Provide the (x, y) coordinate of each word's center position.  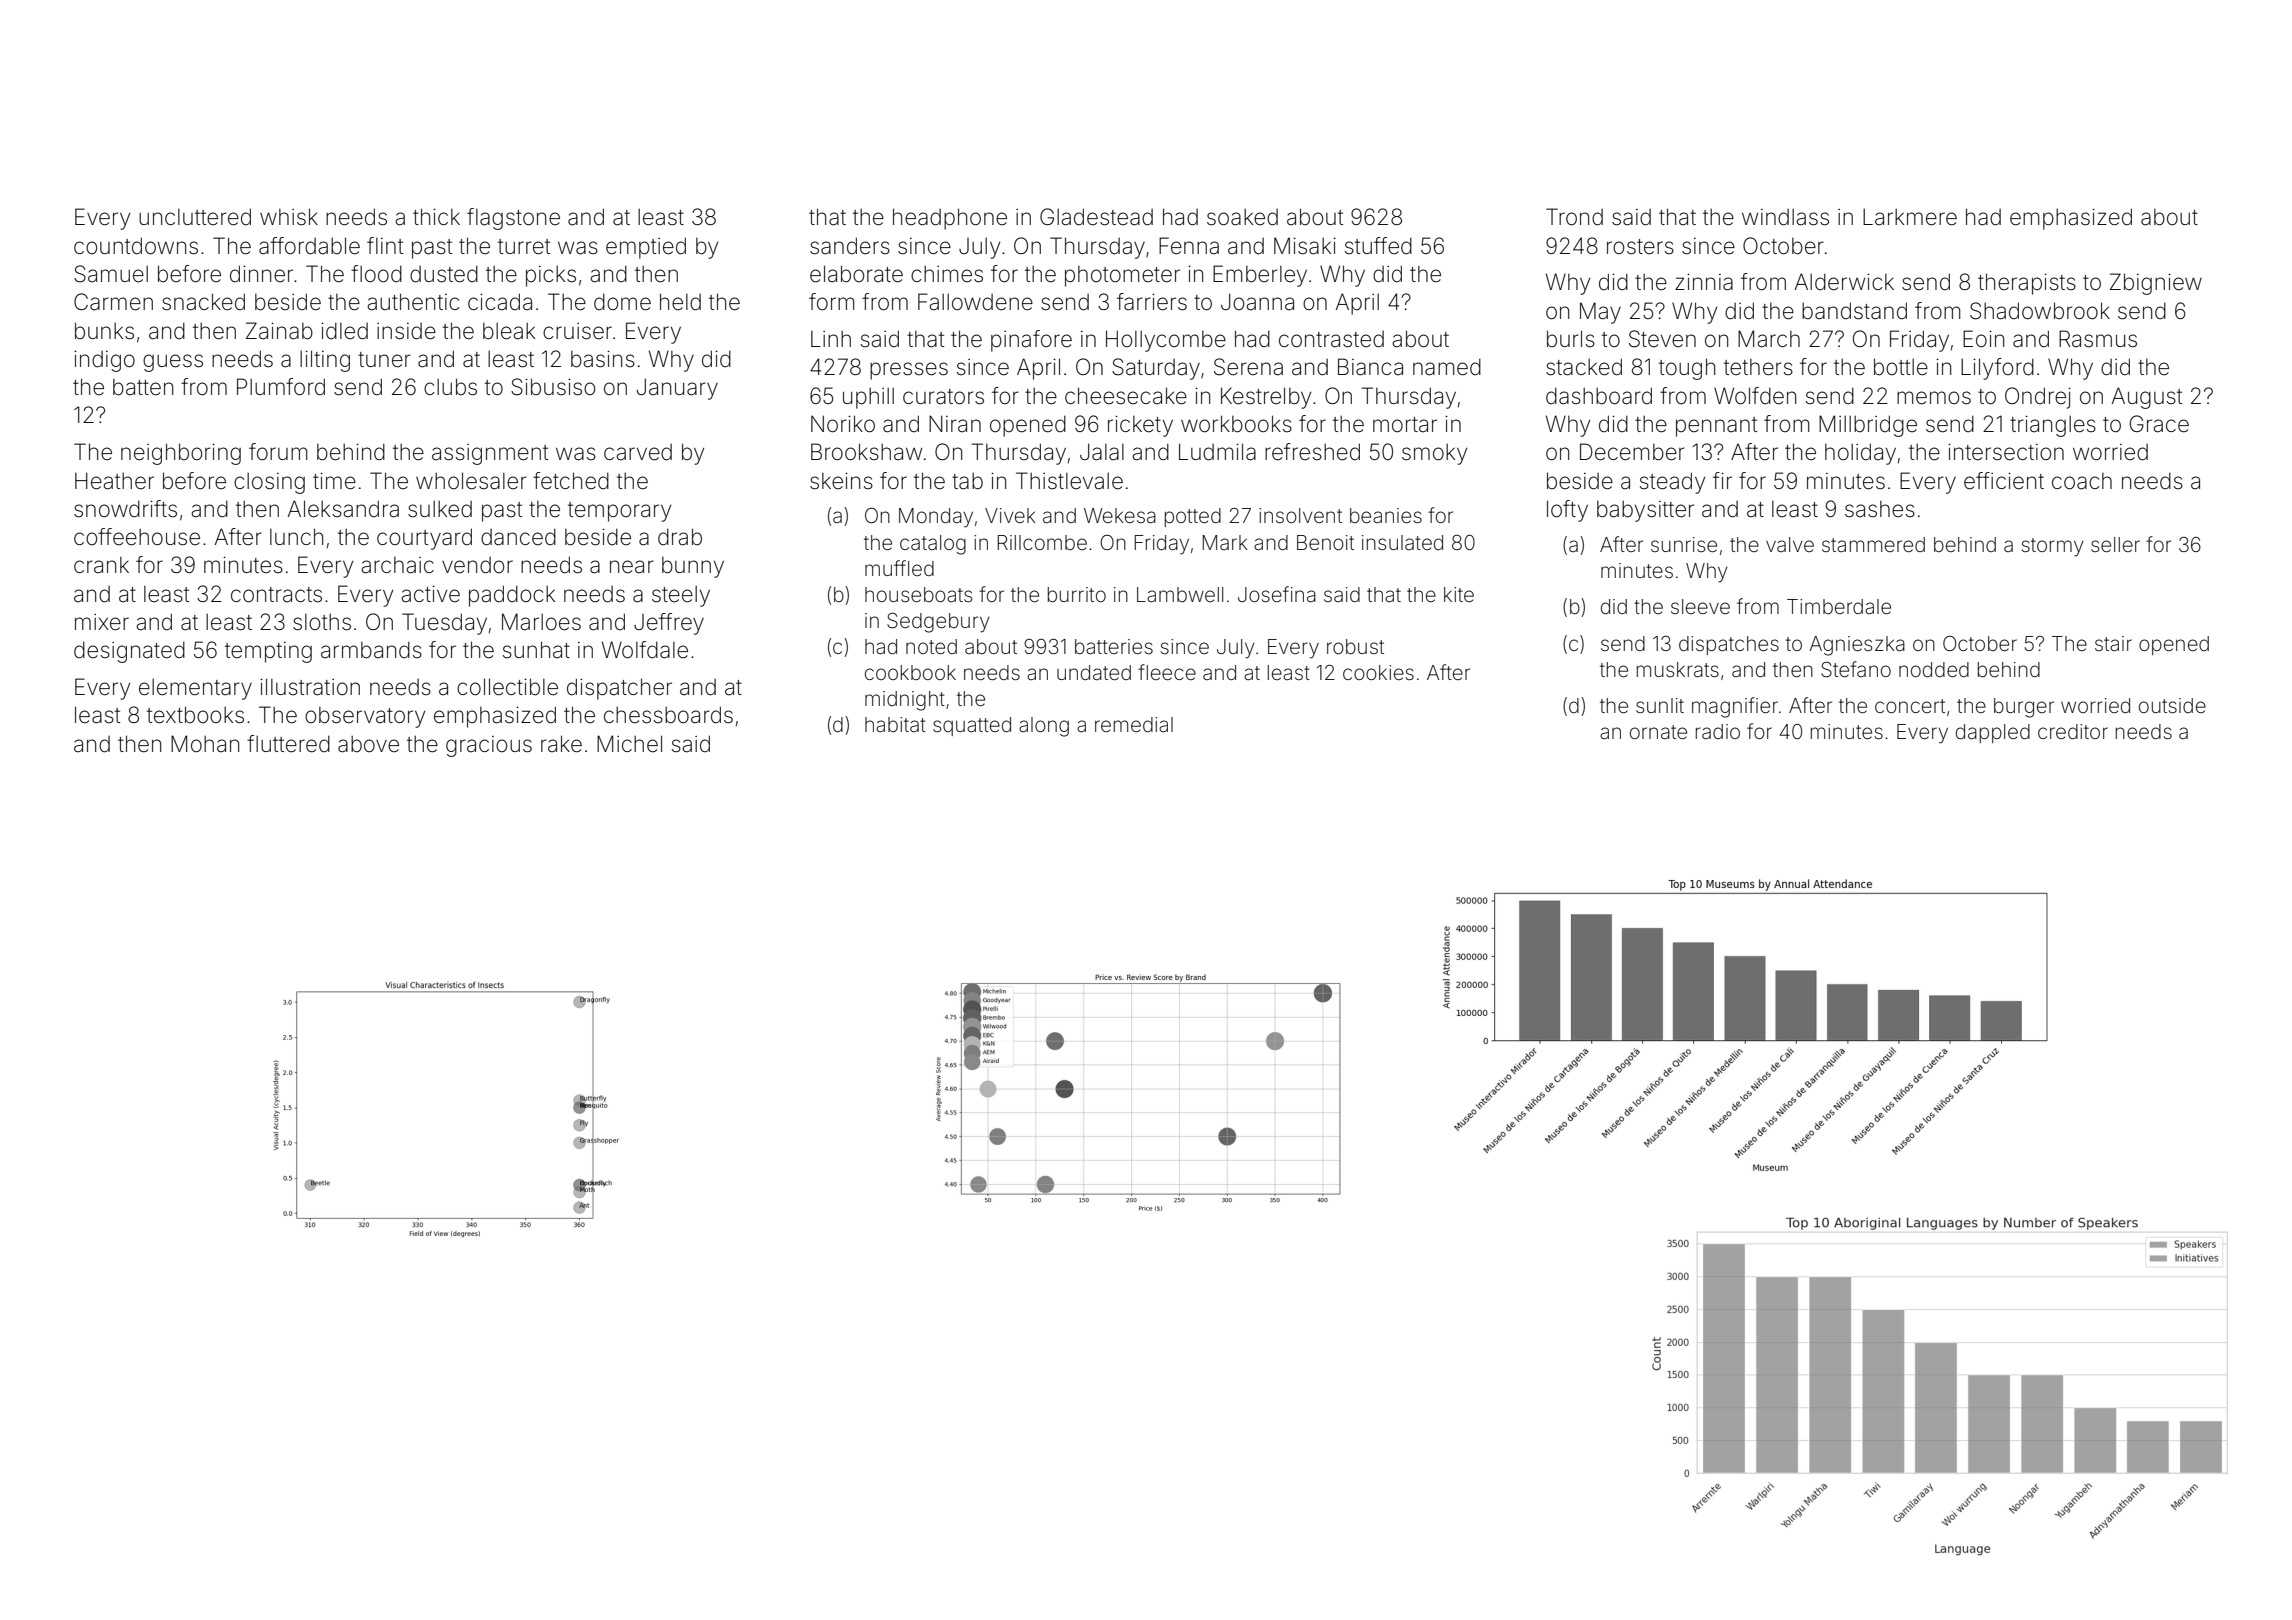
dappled (1993, 733)
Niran (955, 424)
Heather (114, 481)
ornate (1658, 732)
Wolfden (1755, 396)
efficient (2004, 481)
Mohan (205, 744)
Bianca (1370, 367)
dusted (444, 274)
